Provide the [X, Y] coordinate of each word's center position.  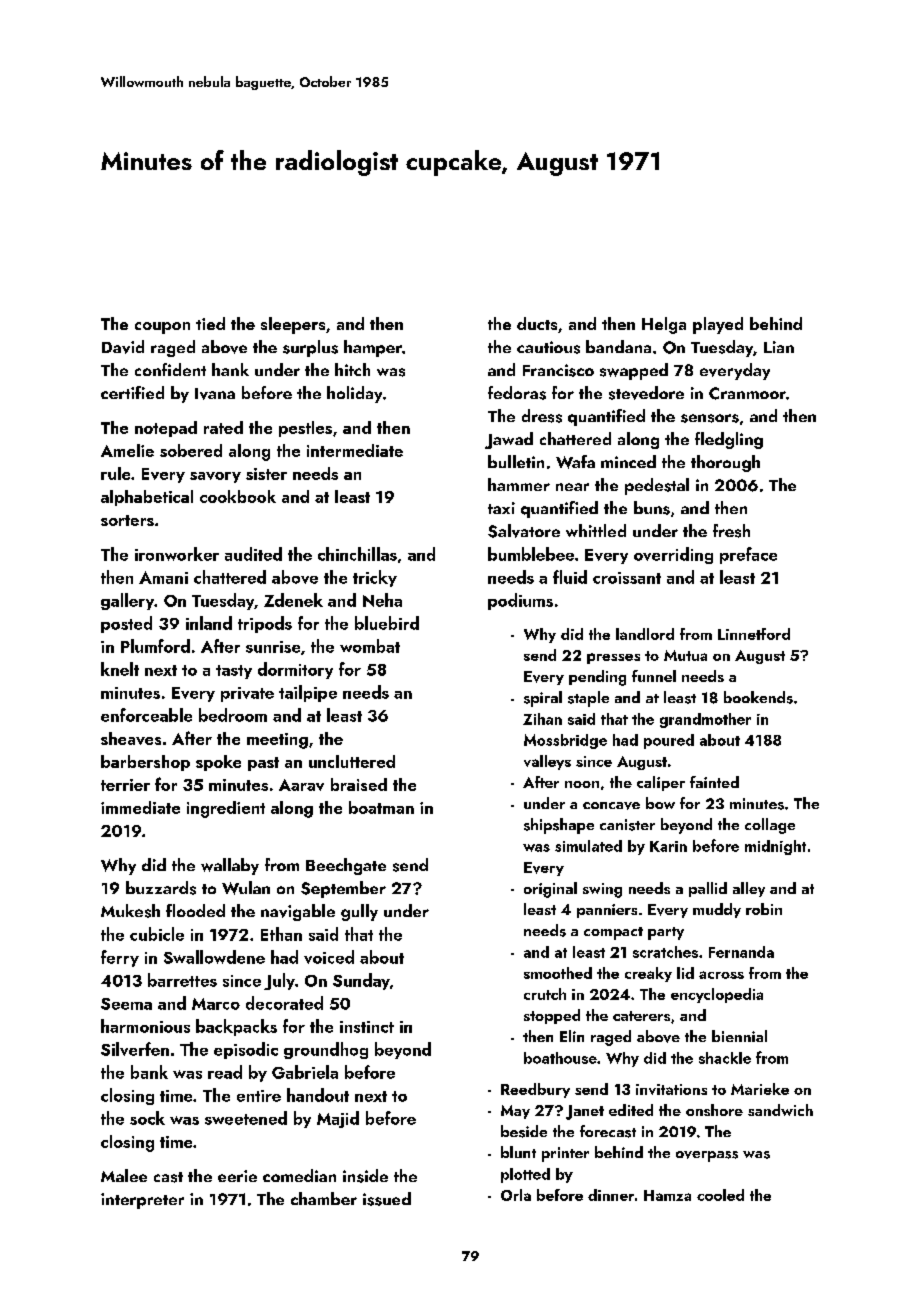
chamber [324, 1198]
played [718, 325]
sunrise [273, 647]
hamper [373, 348]
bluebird [387, 623]
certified [132, 392]
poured [669, 741]
